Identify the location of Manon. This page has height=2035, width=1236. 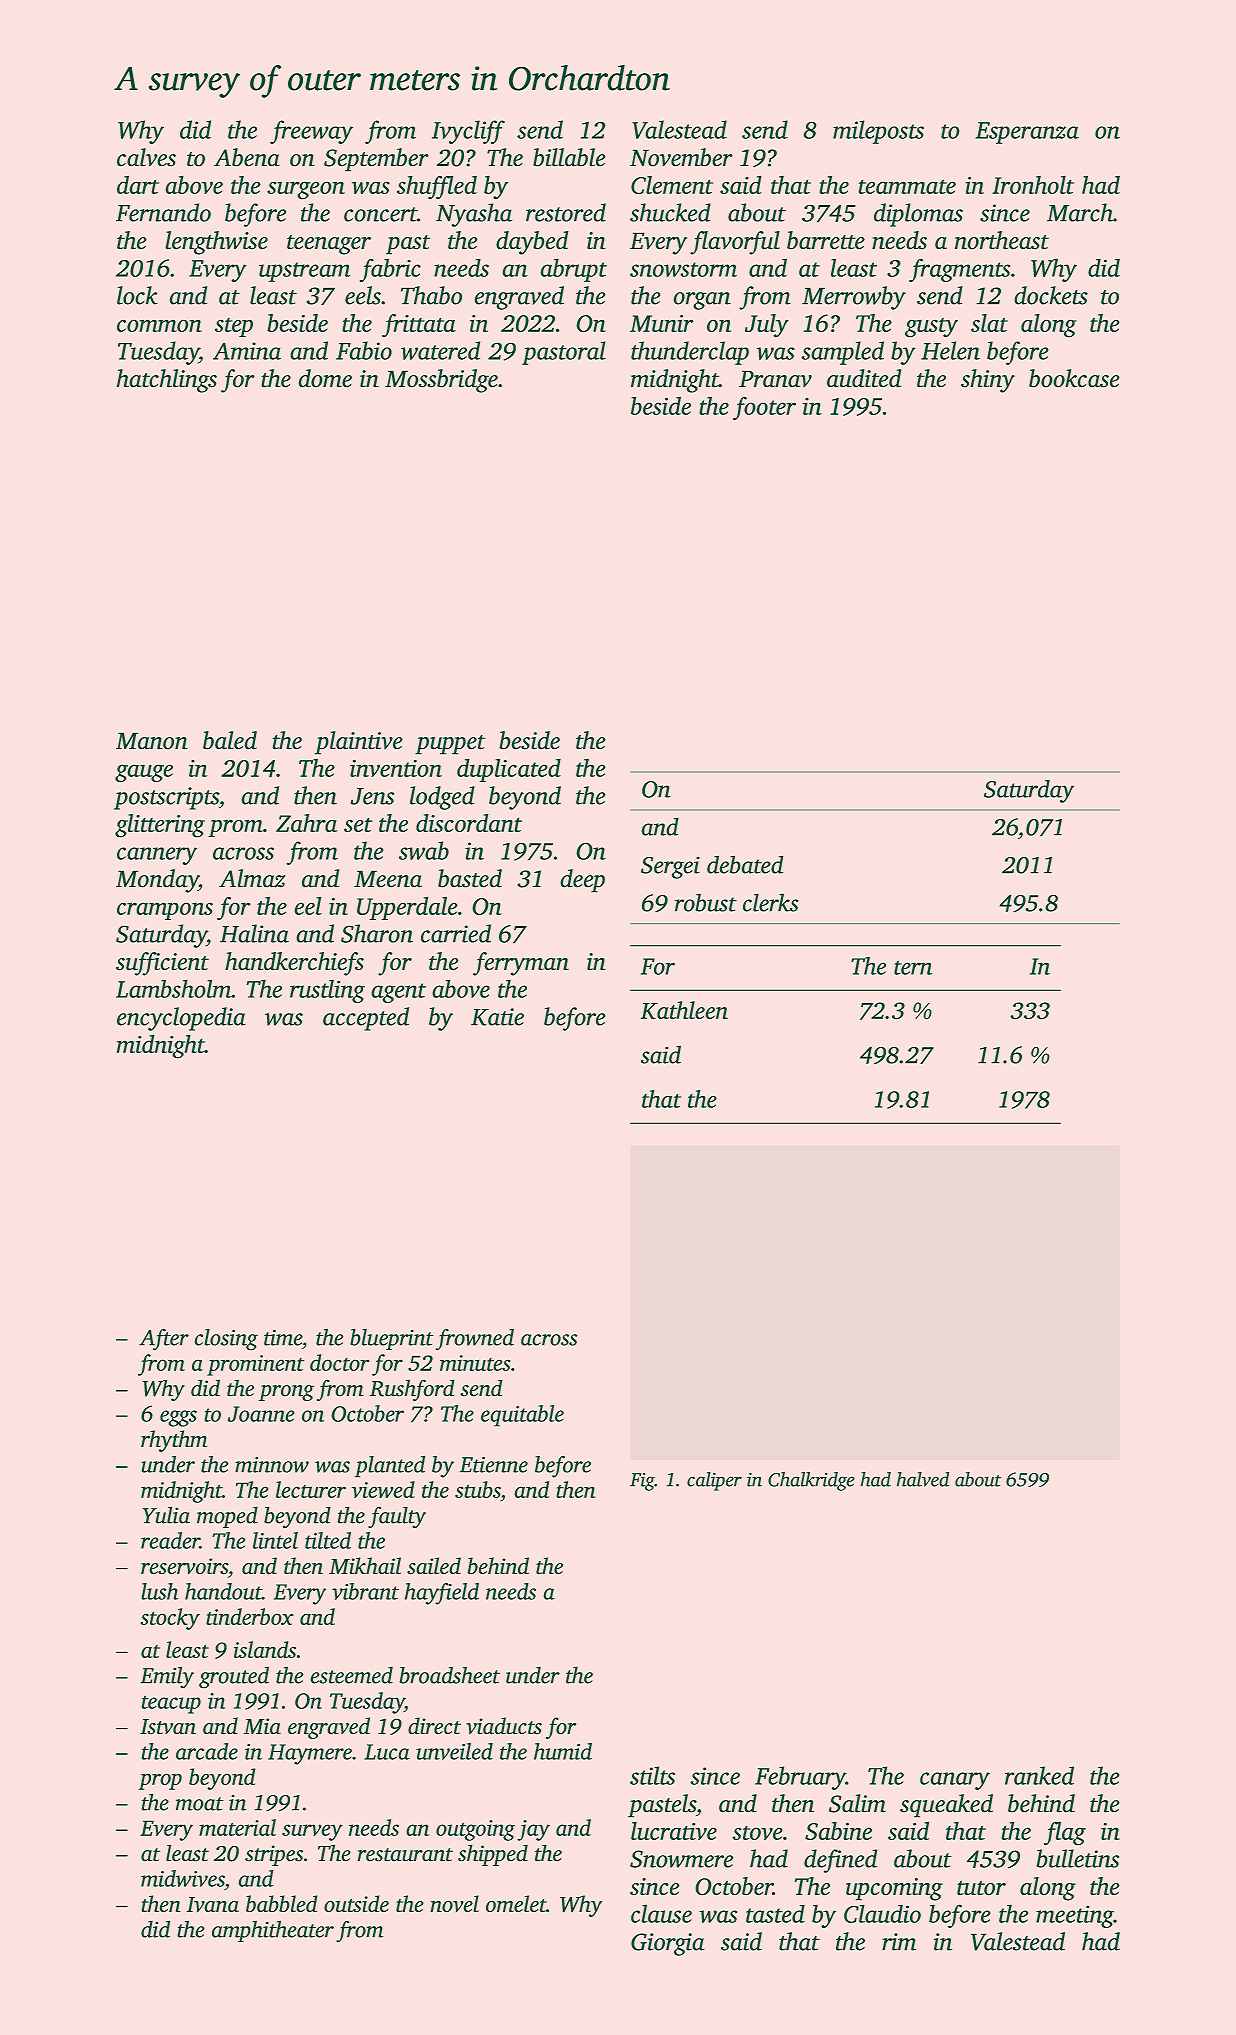
(152, 741).
